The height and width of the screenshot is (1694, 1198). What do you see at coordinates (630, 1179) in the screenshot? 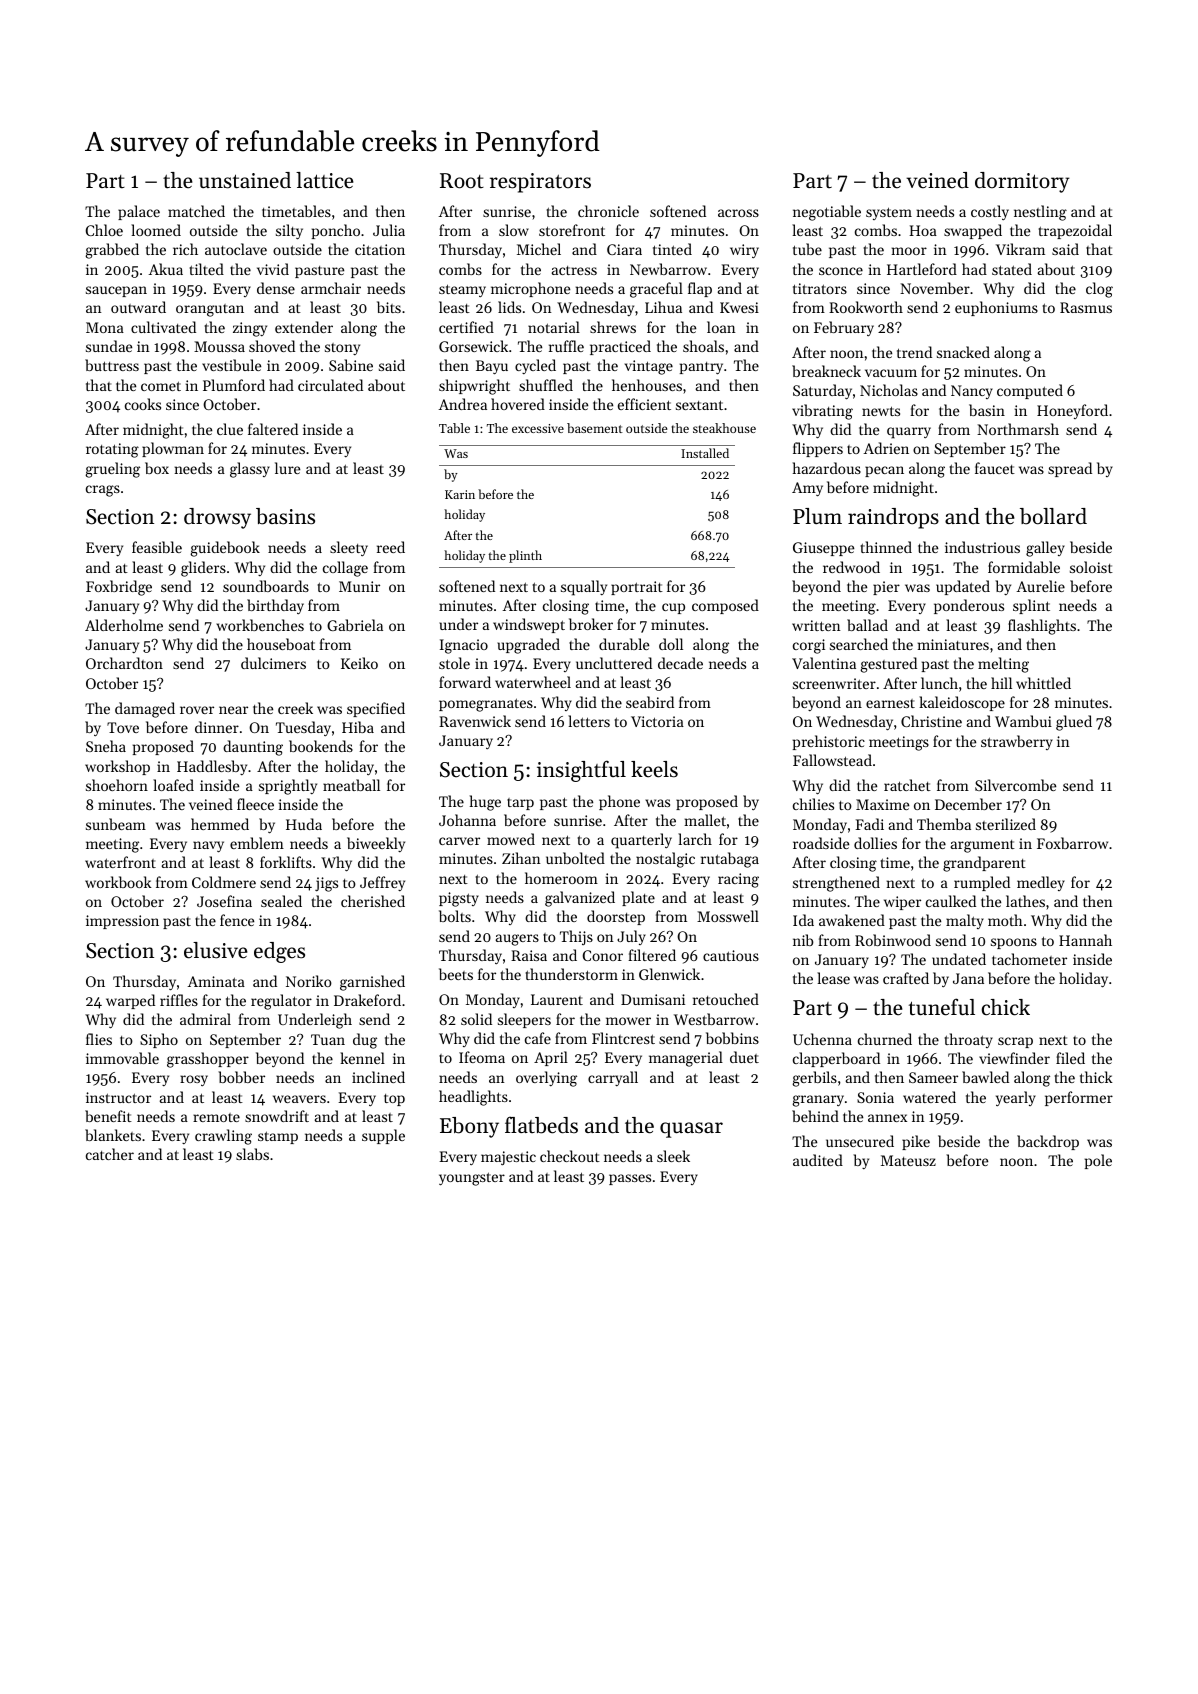
I see `passes` at bounding box center [630, 1179].
